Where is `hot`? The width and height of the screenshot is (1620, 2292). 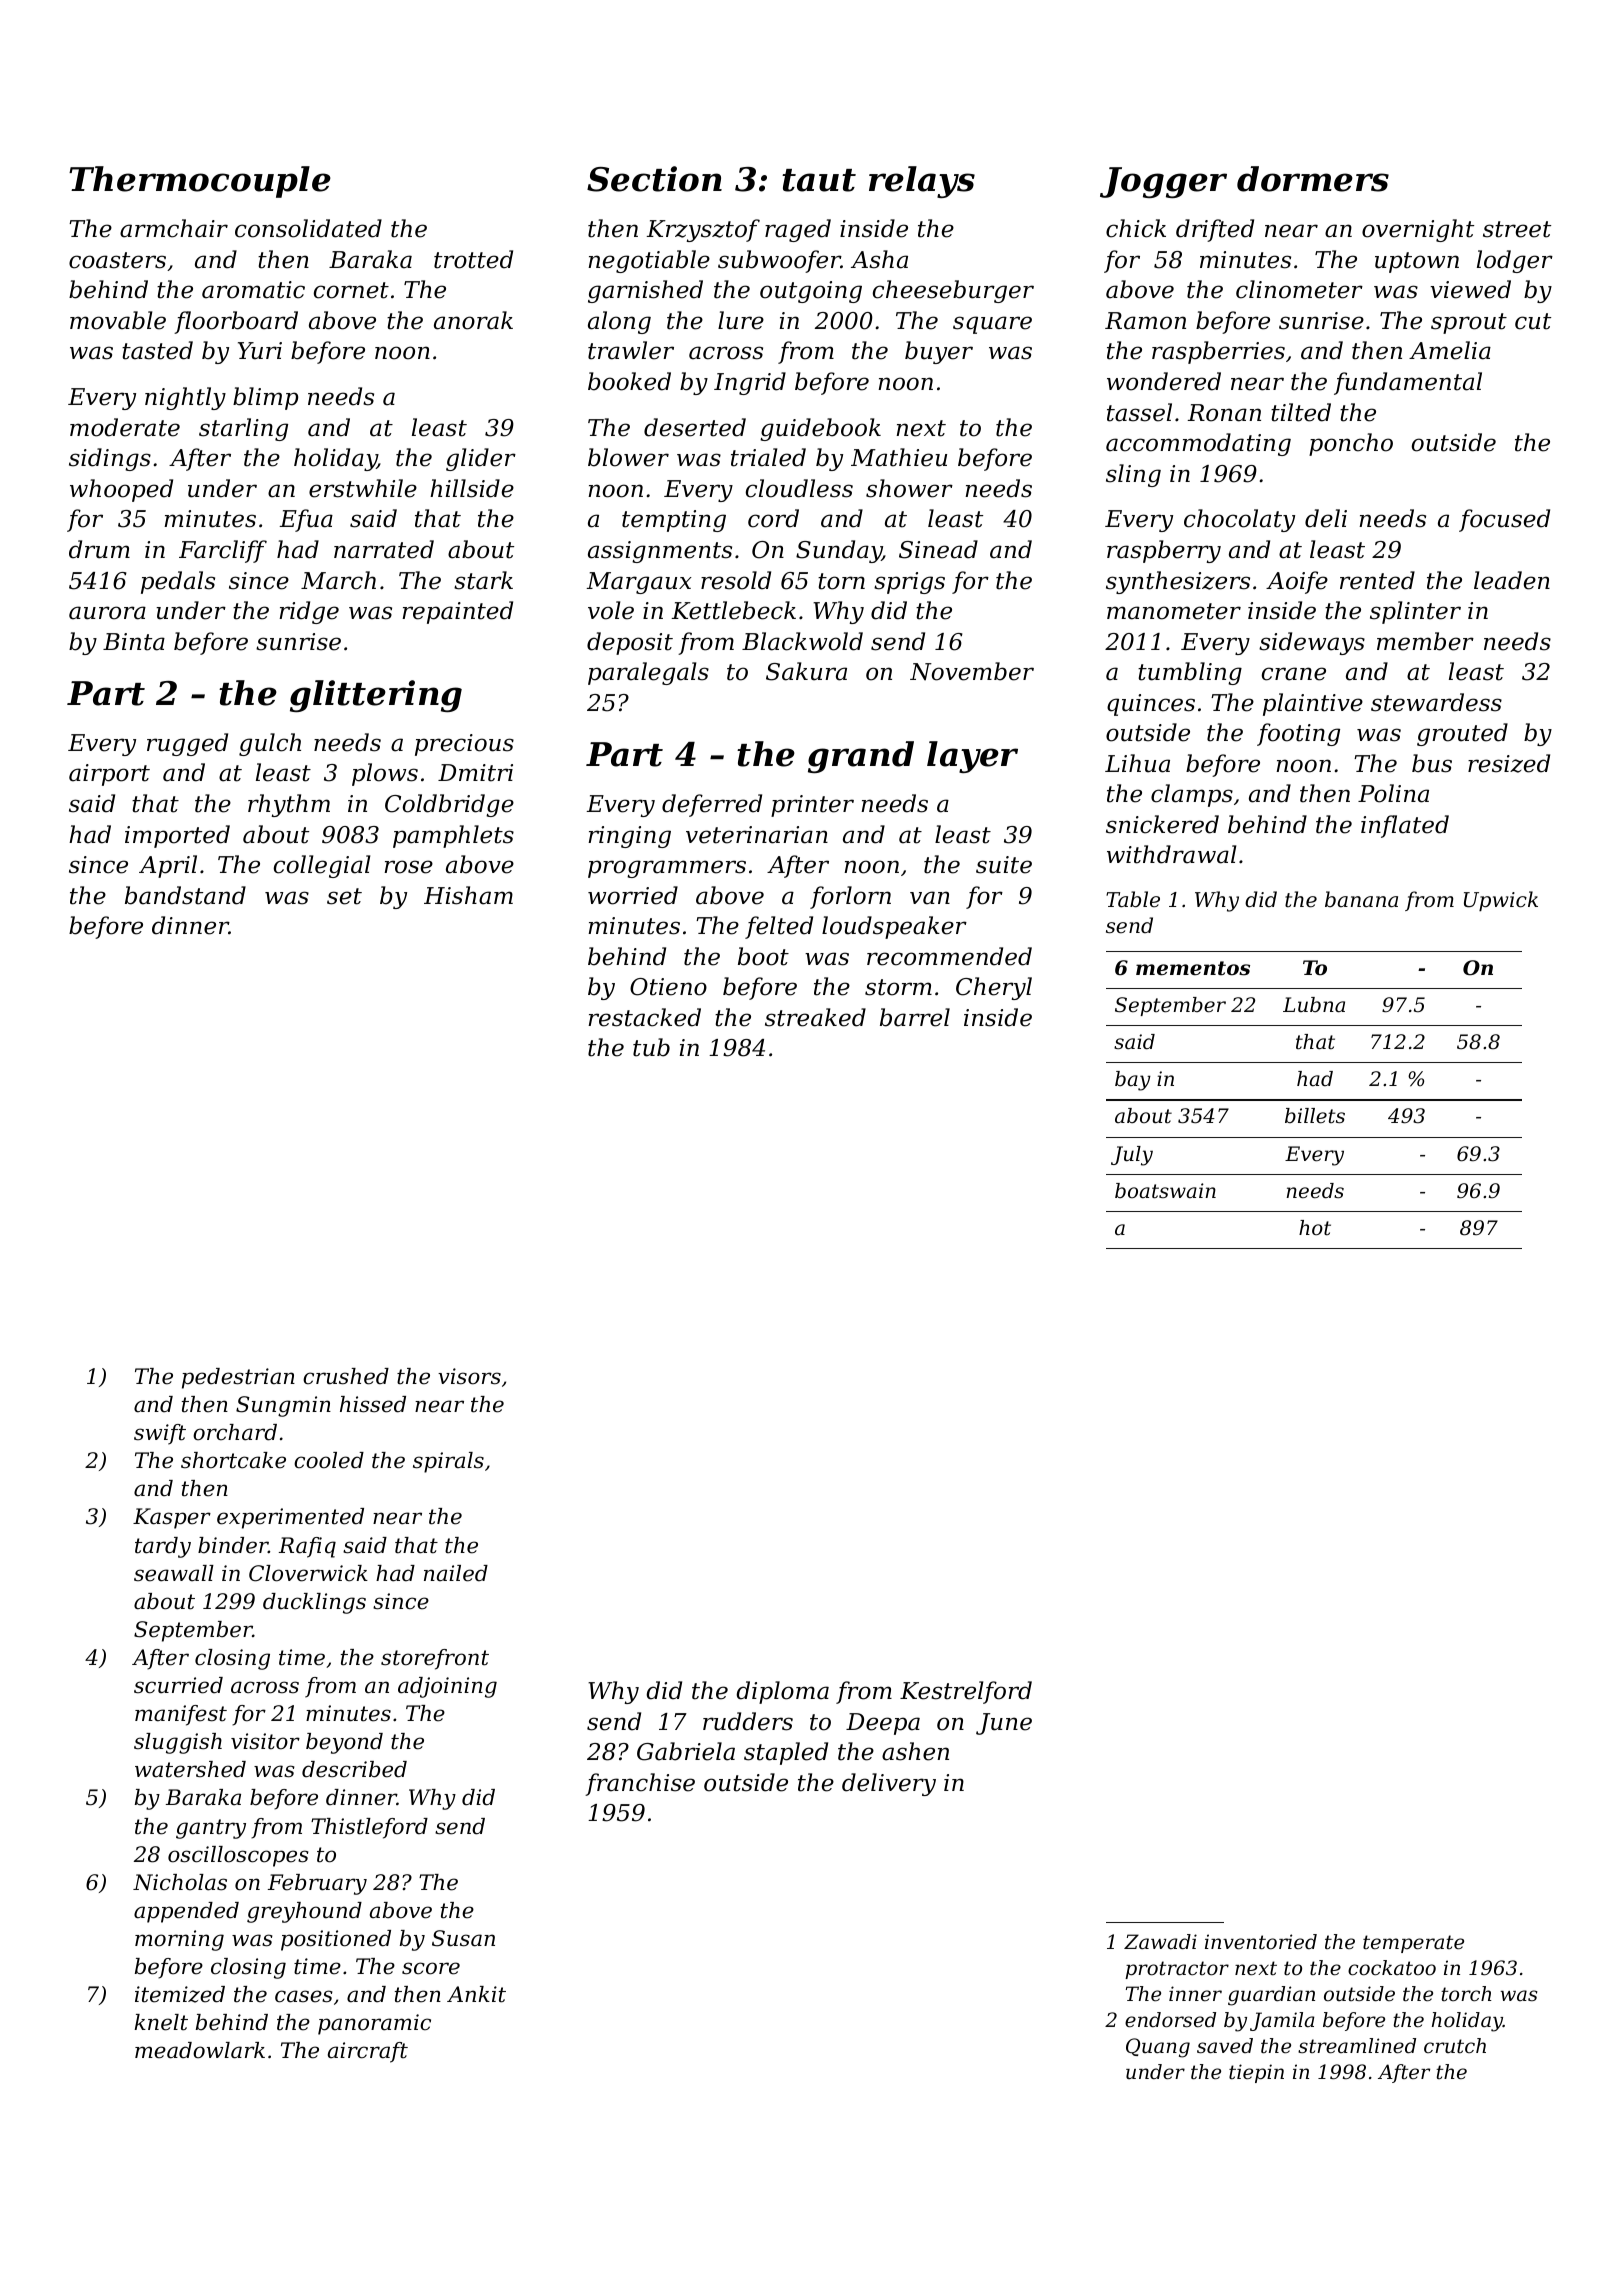
hot is located at coordinates (1315, 1228).
